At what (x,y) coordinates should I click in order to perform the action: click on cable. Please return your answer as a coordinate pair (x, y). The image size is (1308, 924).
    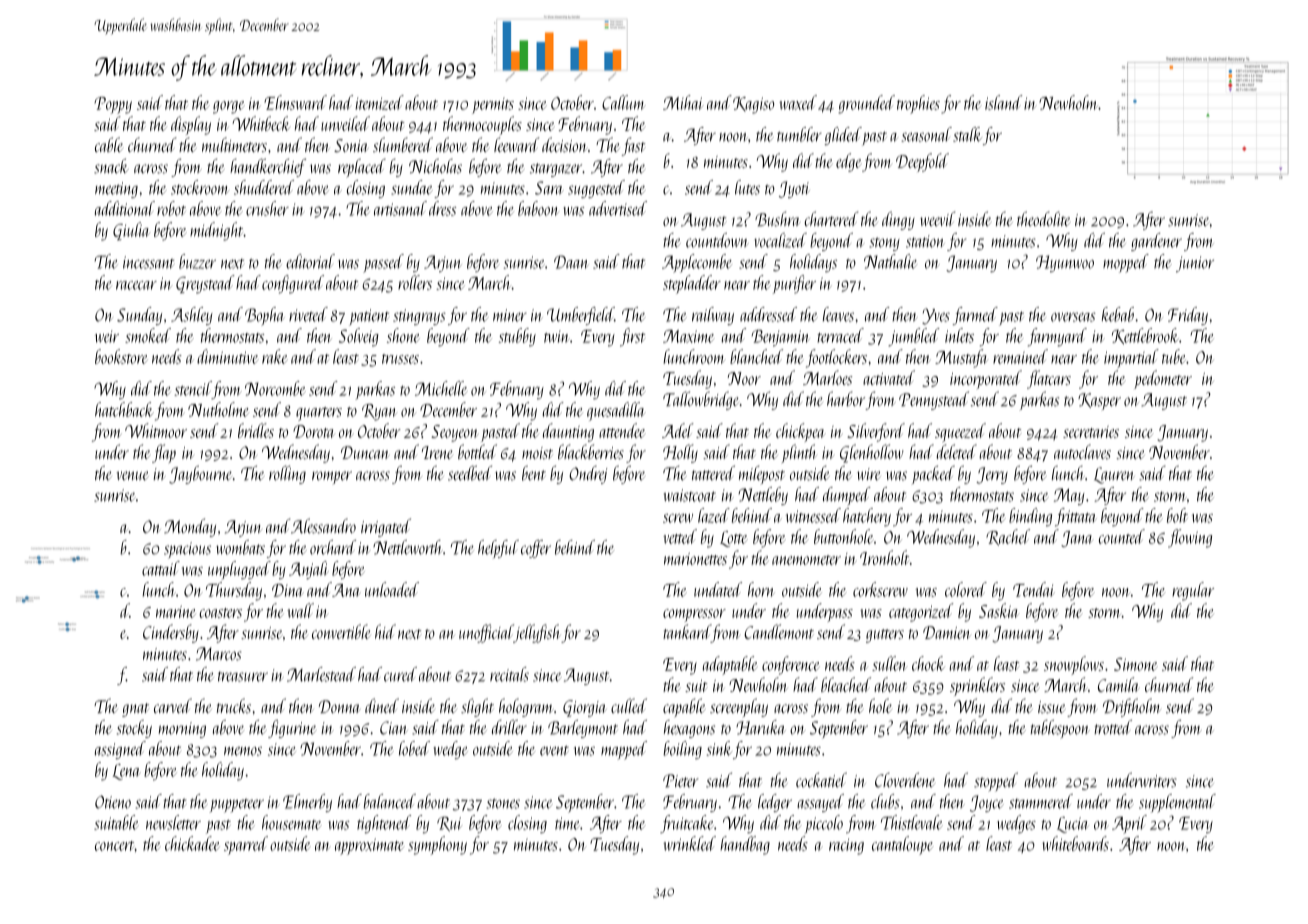
    Looking at the image, I should click on (109, 144).
